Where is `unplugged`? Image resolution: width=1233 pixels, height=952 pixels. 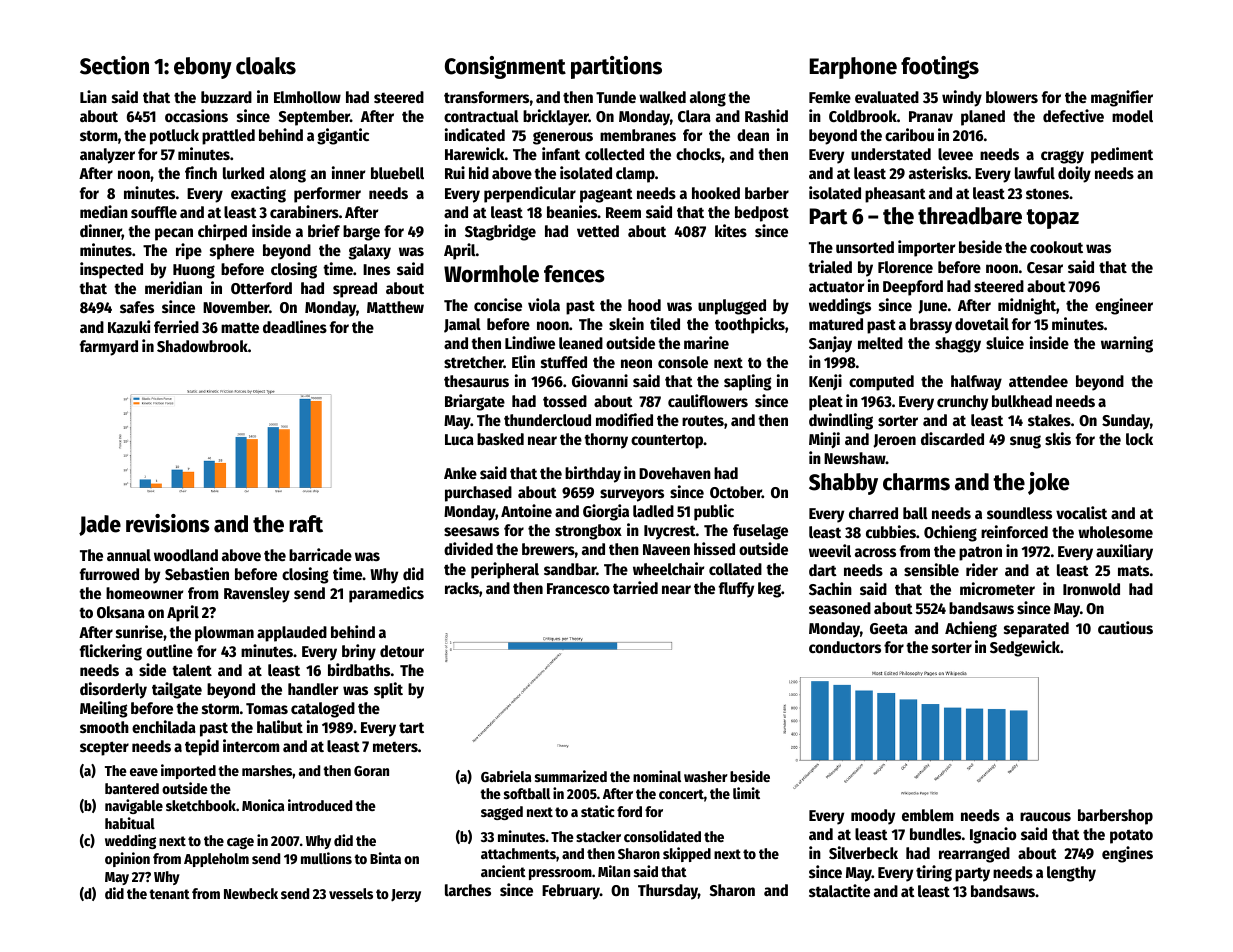
unplugged is located at coordinates (732, 307).
